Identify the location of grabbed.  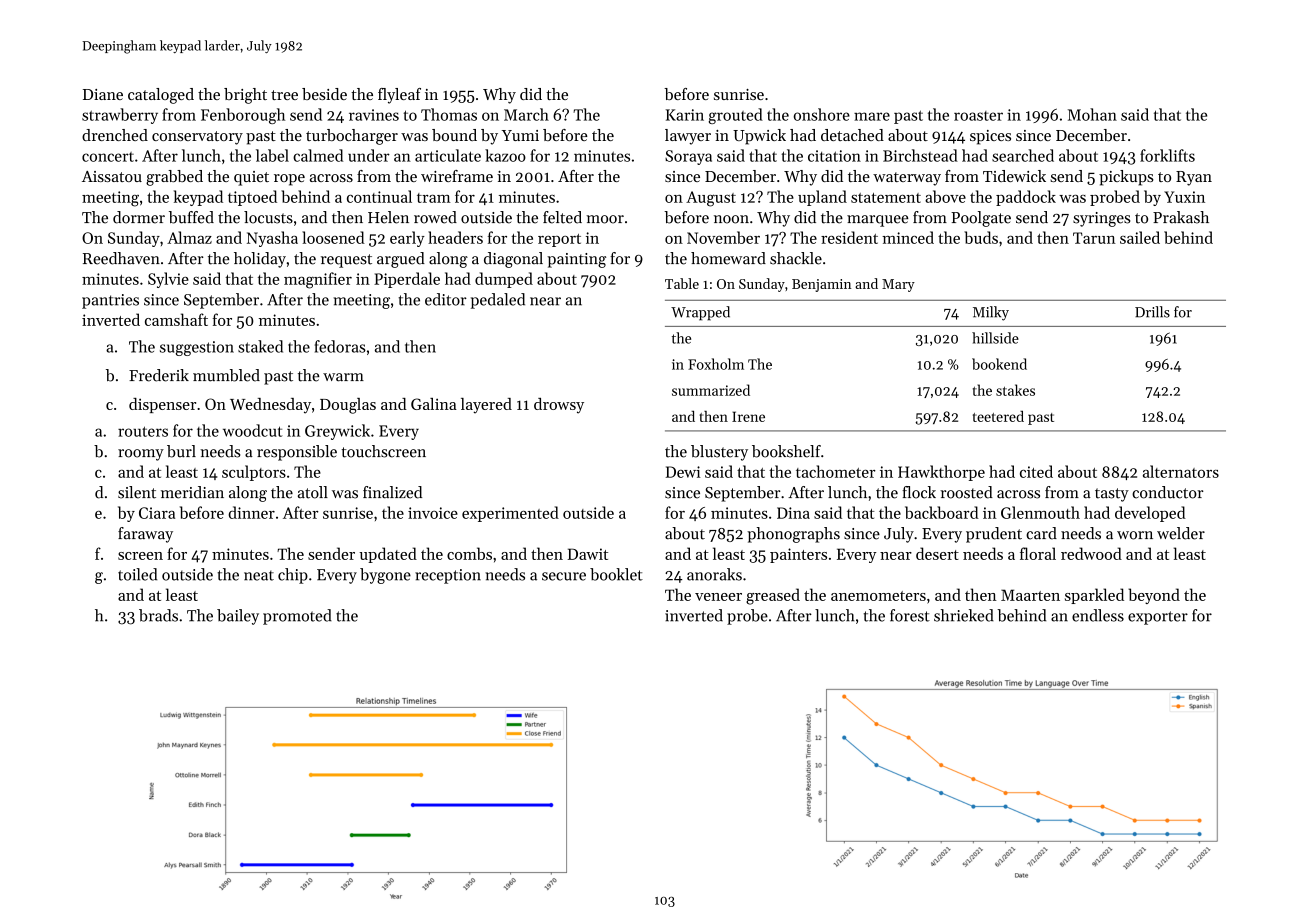
(174, 178).
